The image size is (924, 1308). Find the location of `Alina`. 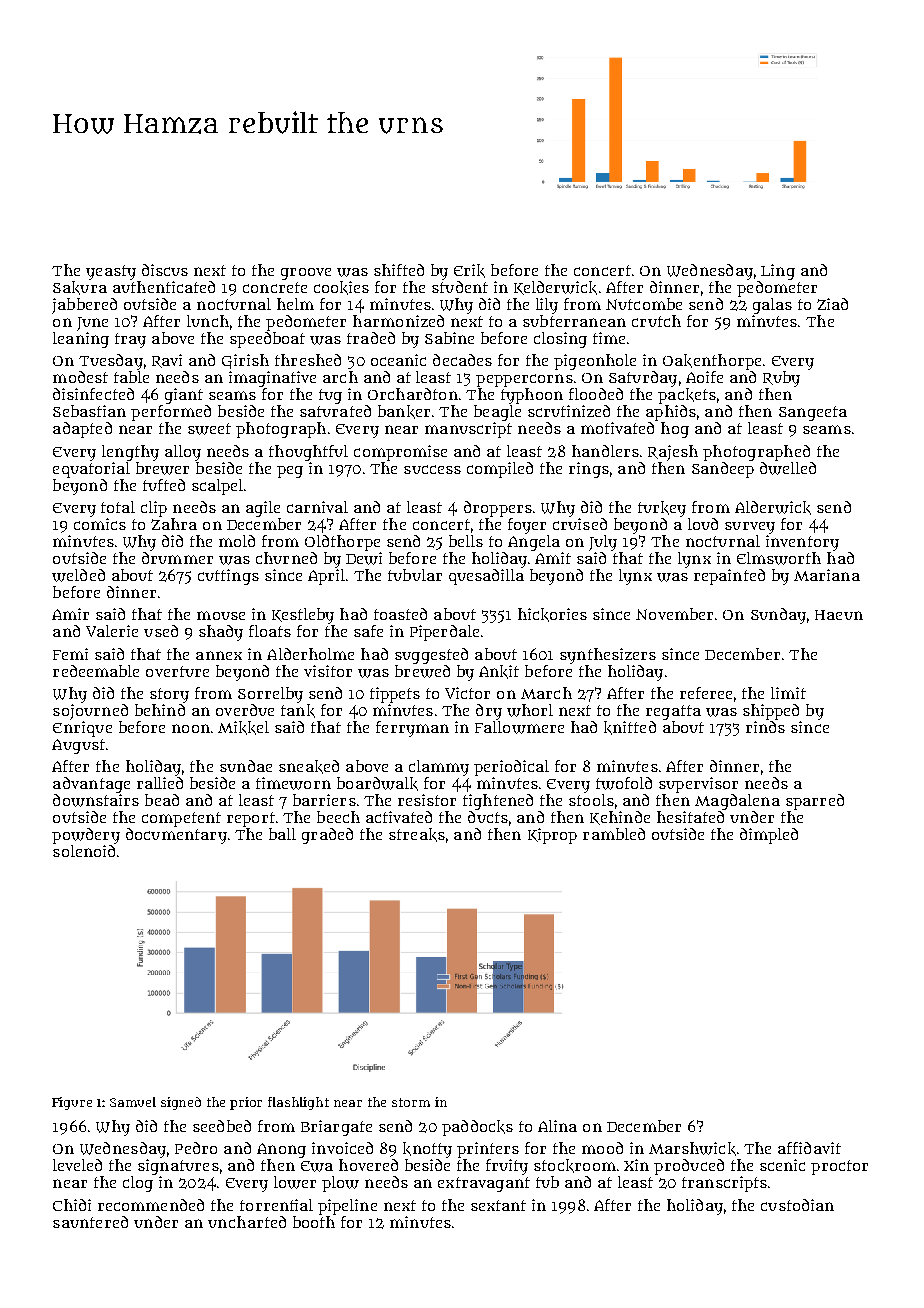

Alina is located at coordinates (557, 1126).
